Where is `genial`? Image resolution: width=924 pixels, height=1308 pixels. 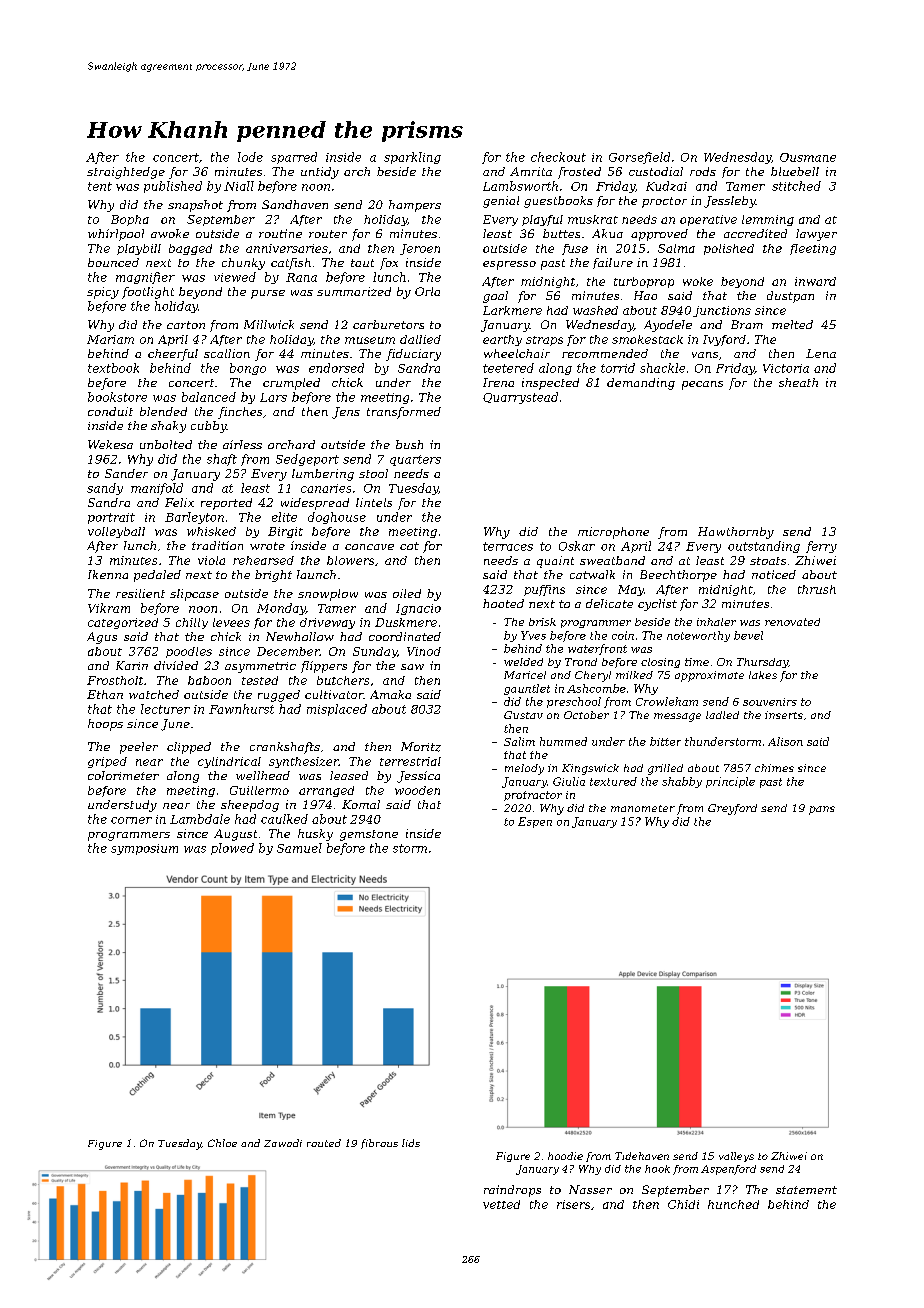
genial is located at coordinates (501, 202).
